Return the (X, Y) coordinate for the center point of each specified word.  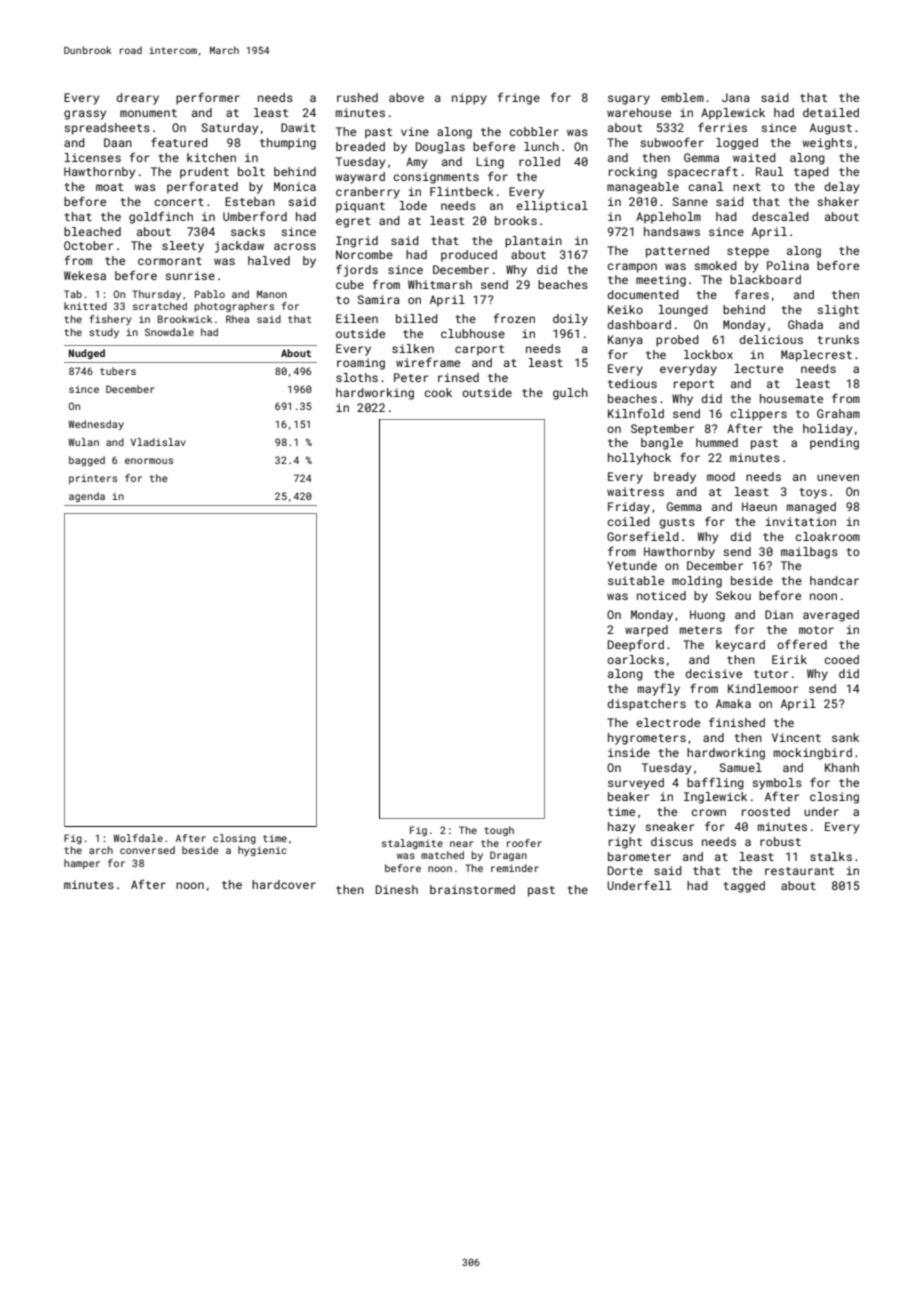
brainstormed (472, 889)
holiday (827, 430)
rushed (357, 97)
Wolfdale (138, 838)
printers (93, 479)
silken (413, 348)
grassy (85, 115)
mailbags (809, 553)
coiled (629, 521)
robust (780, 841)
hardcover (284, 884)
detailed (831, 112)
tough (499, 831)
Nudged (87, 354)
